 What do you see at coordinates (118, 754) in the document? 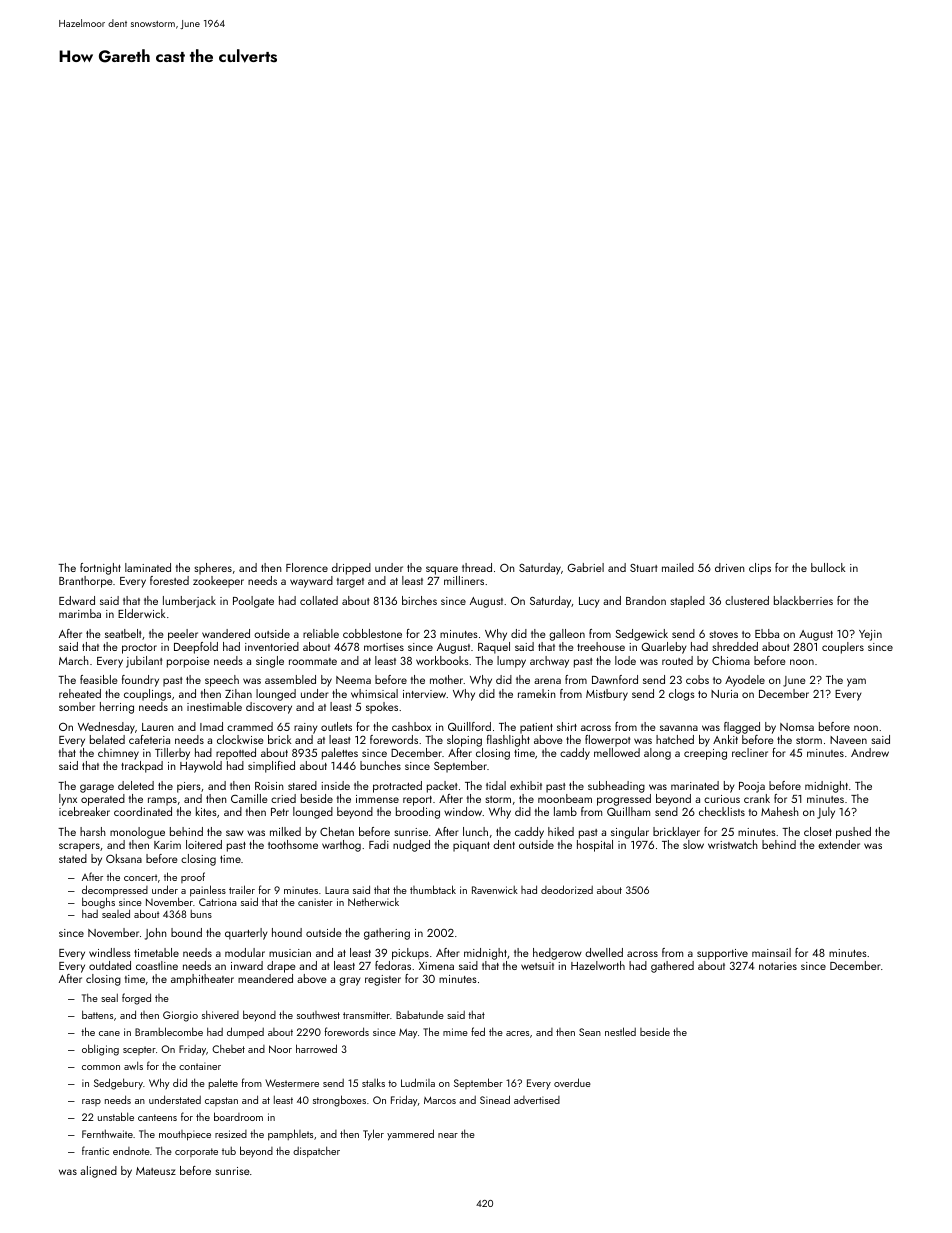
I see `chimney` at bounding box center [118, 754].
